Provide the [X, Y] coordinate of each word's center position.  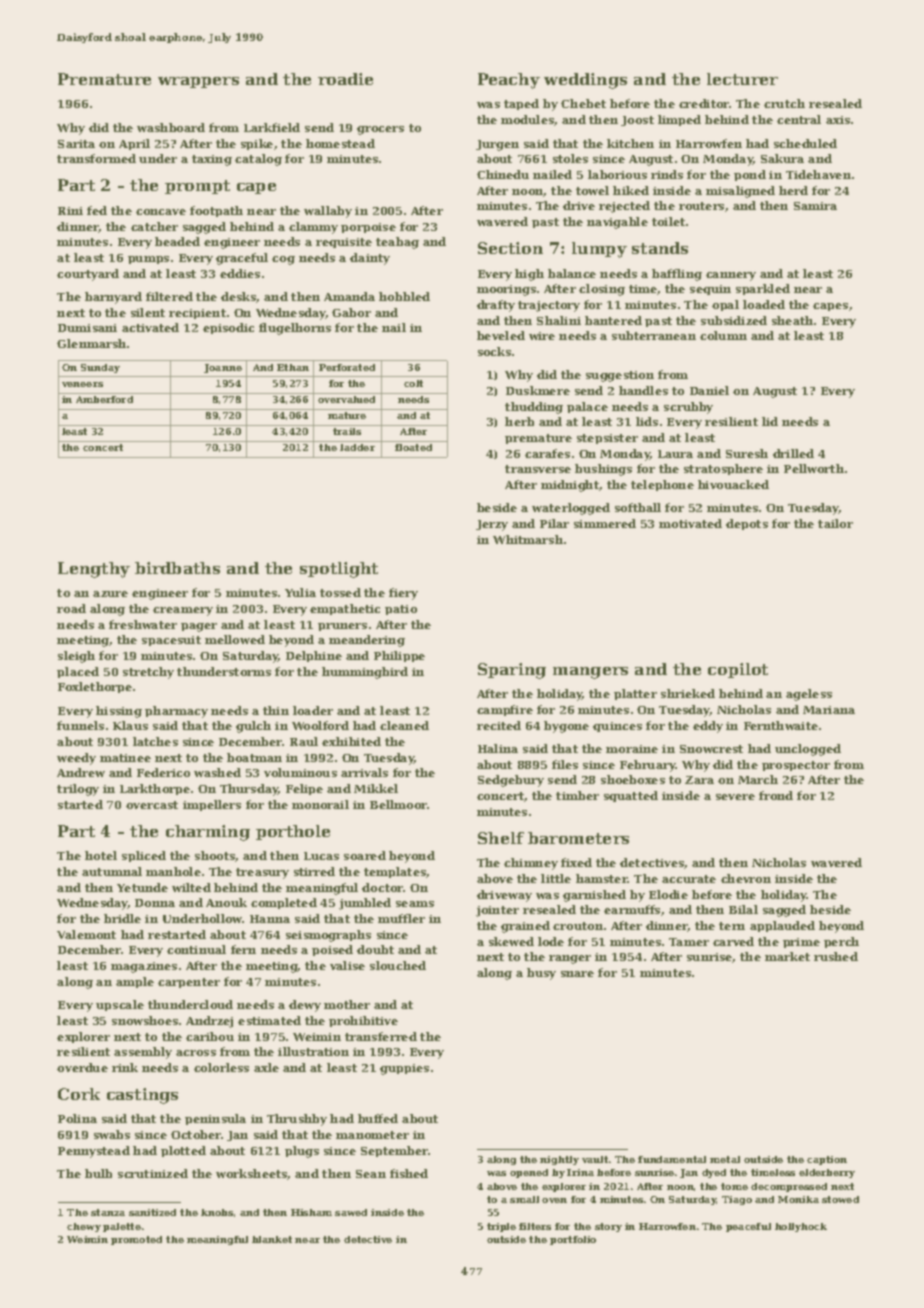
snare [577, 974]
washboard [171, 127]
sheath [792, 320]
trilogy [78, 790]
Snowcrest [711, 749]
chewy [84, 1227]
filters [535, 1226]
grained [525, 927]
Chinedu [503, 174]
